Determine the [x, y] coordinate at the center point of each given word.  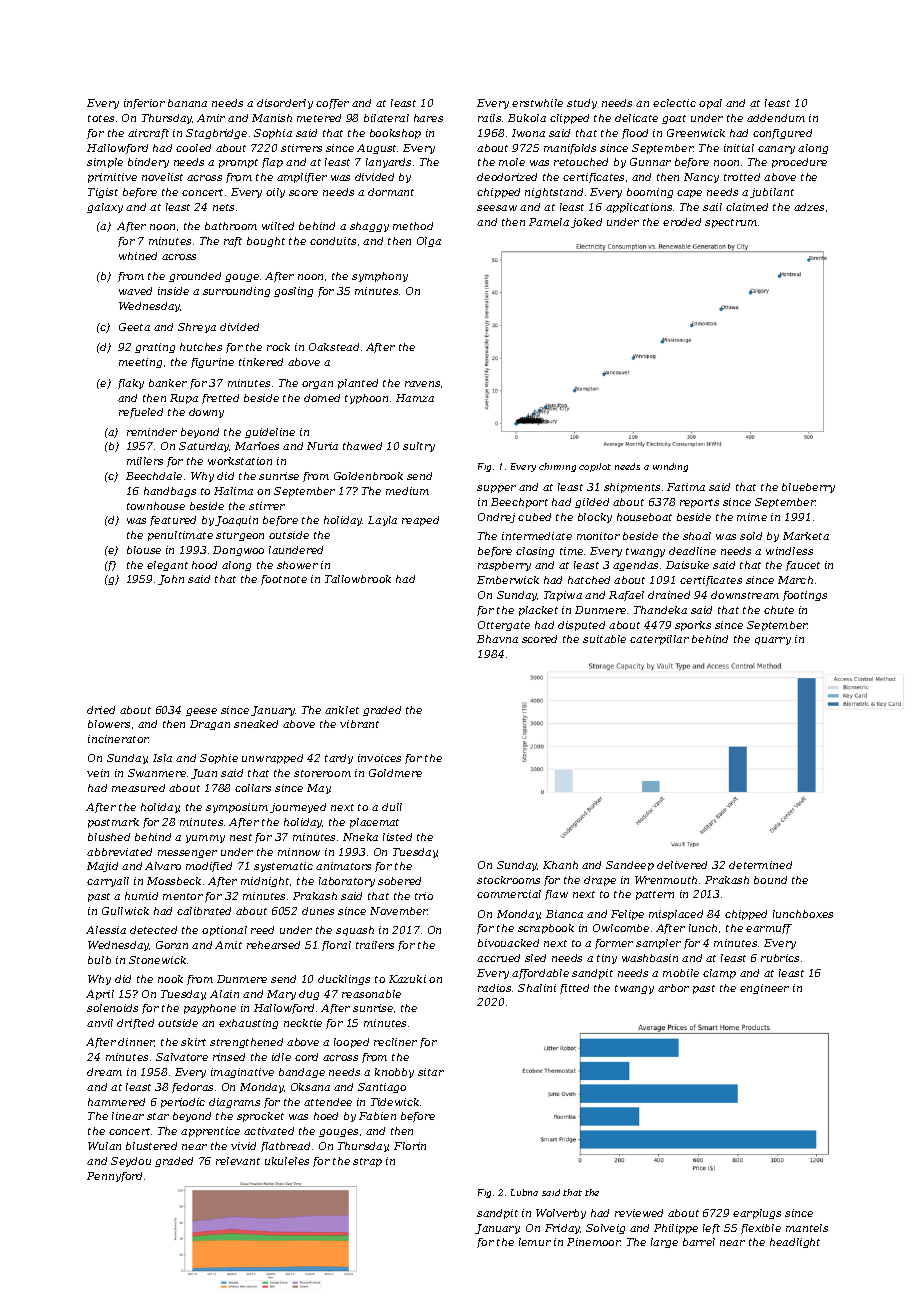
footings [805, 596]
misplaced [676, 915]
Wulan [104, 1146]
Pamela [549, 222]
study [582, 104]
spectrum [731, 223]
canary [776, 150]
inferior [144, 104]
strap [367, 1162]
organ [317, 385]
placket [538, 611]
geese [201, 712]
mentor [183, 896]
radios [494, 988]
